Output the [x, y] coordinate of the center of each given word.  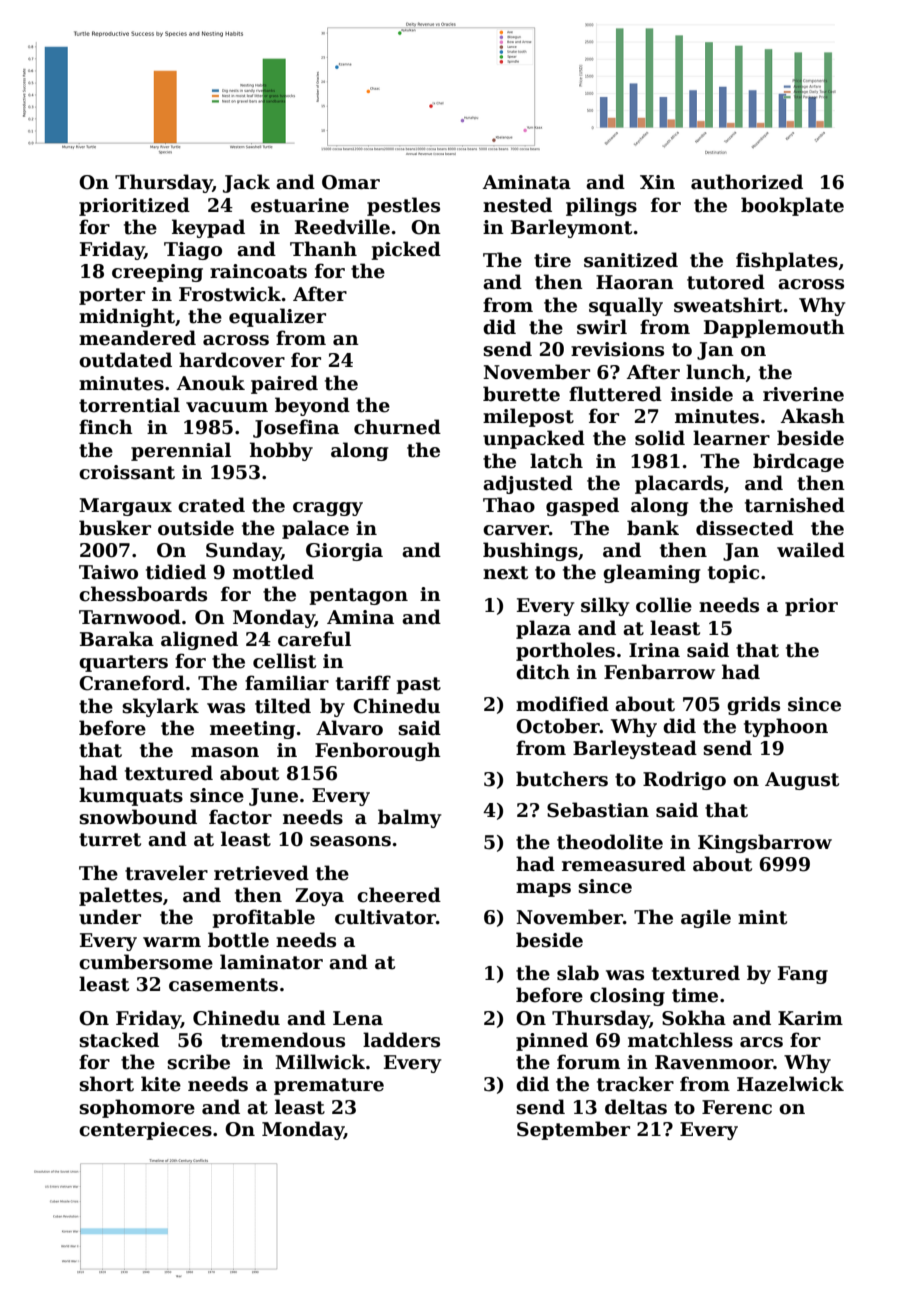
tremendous [283, 1040]
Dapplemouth [774, 328]
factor [240, 817]
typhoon [786, 727]
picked [406, 250]
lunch [715, 372]
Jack [246, 183]
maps [543, 890]
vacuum [227, 407]
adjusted [528, 484]
